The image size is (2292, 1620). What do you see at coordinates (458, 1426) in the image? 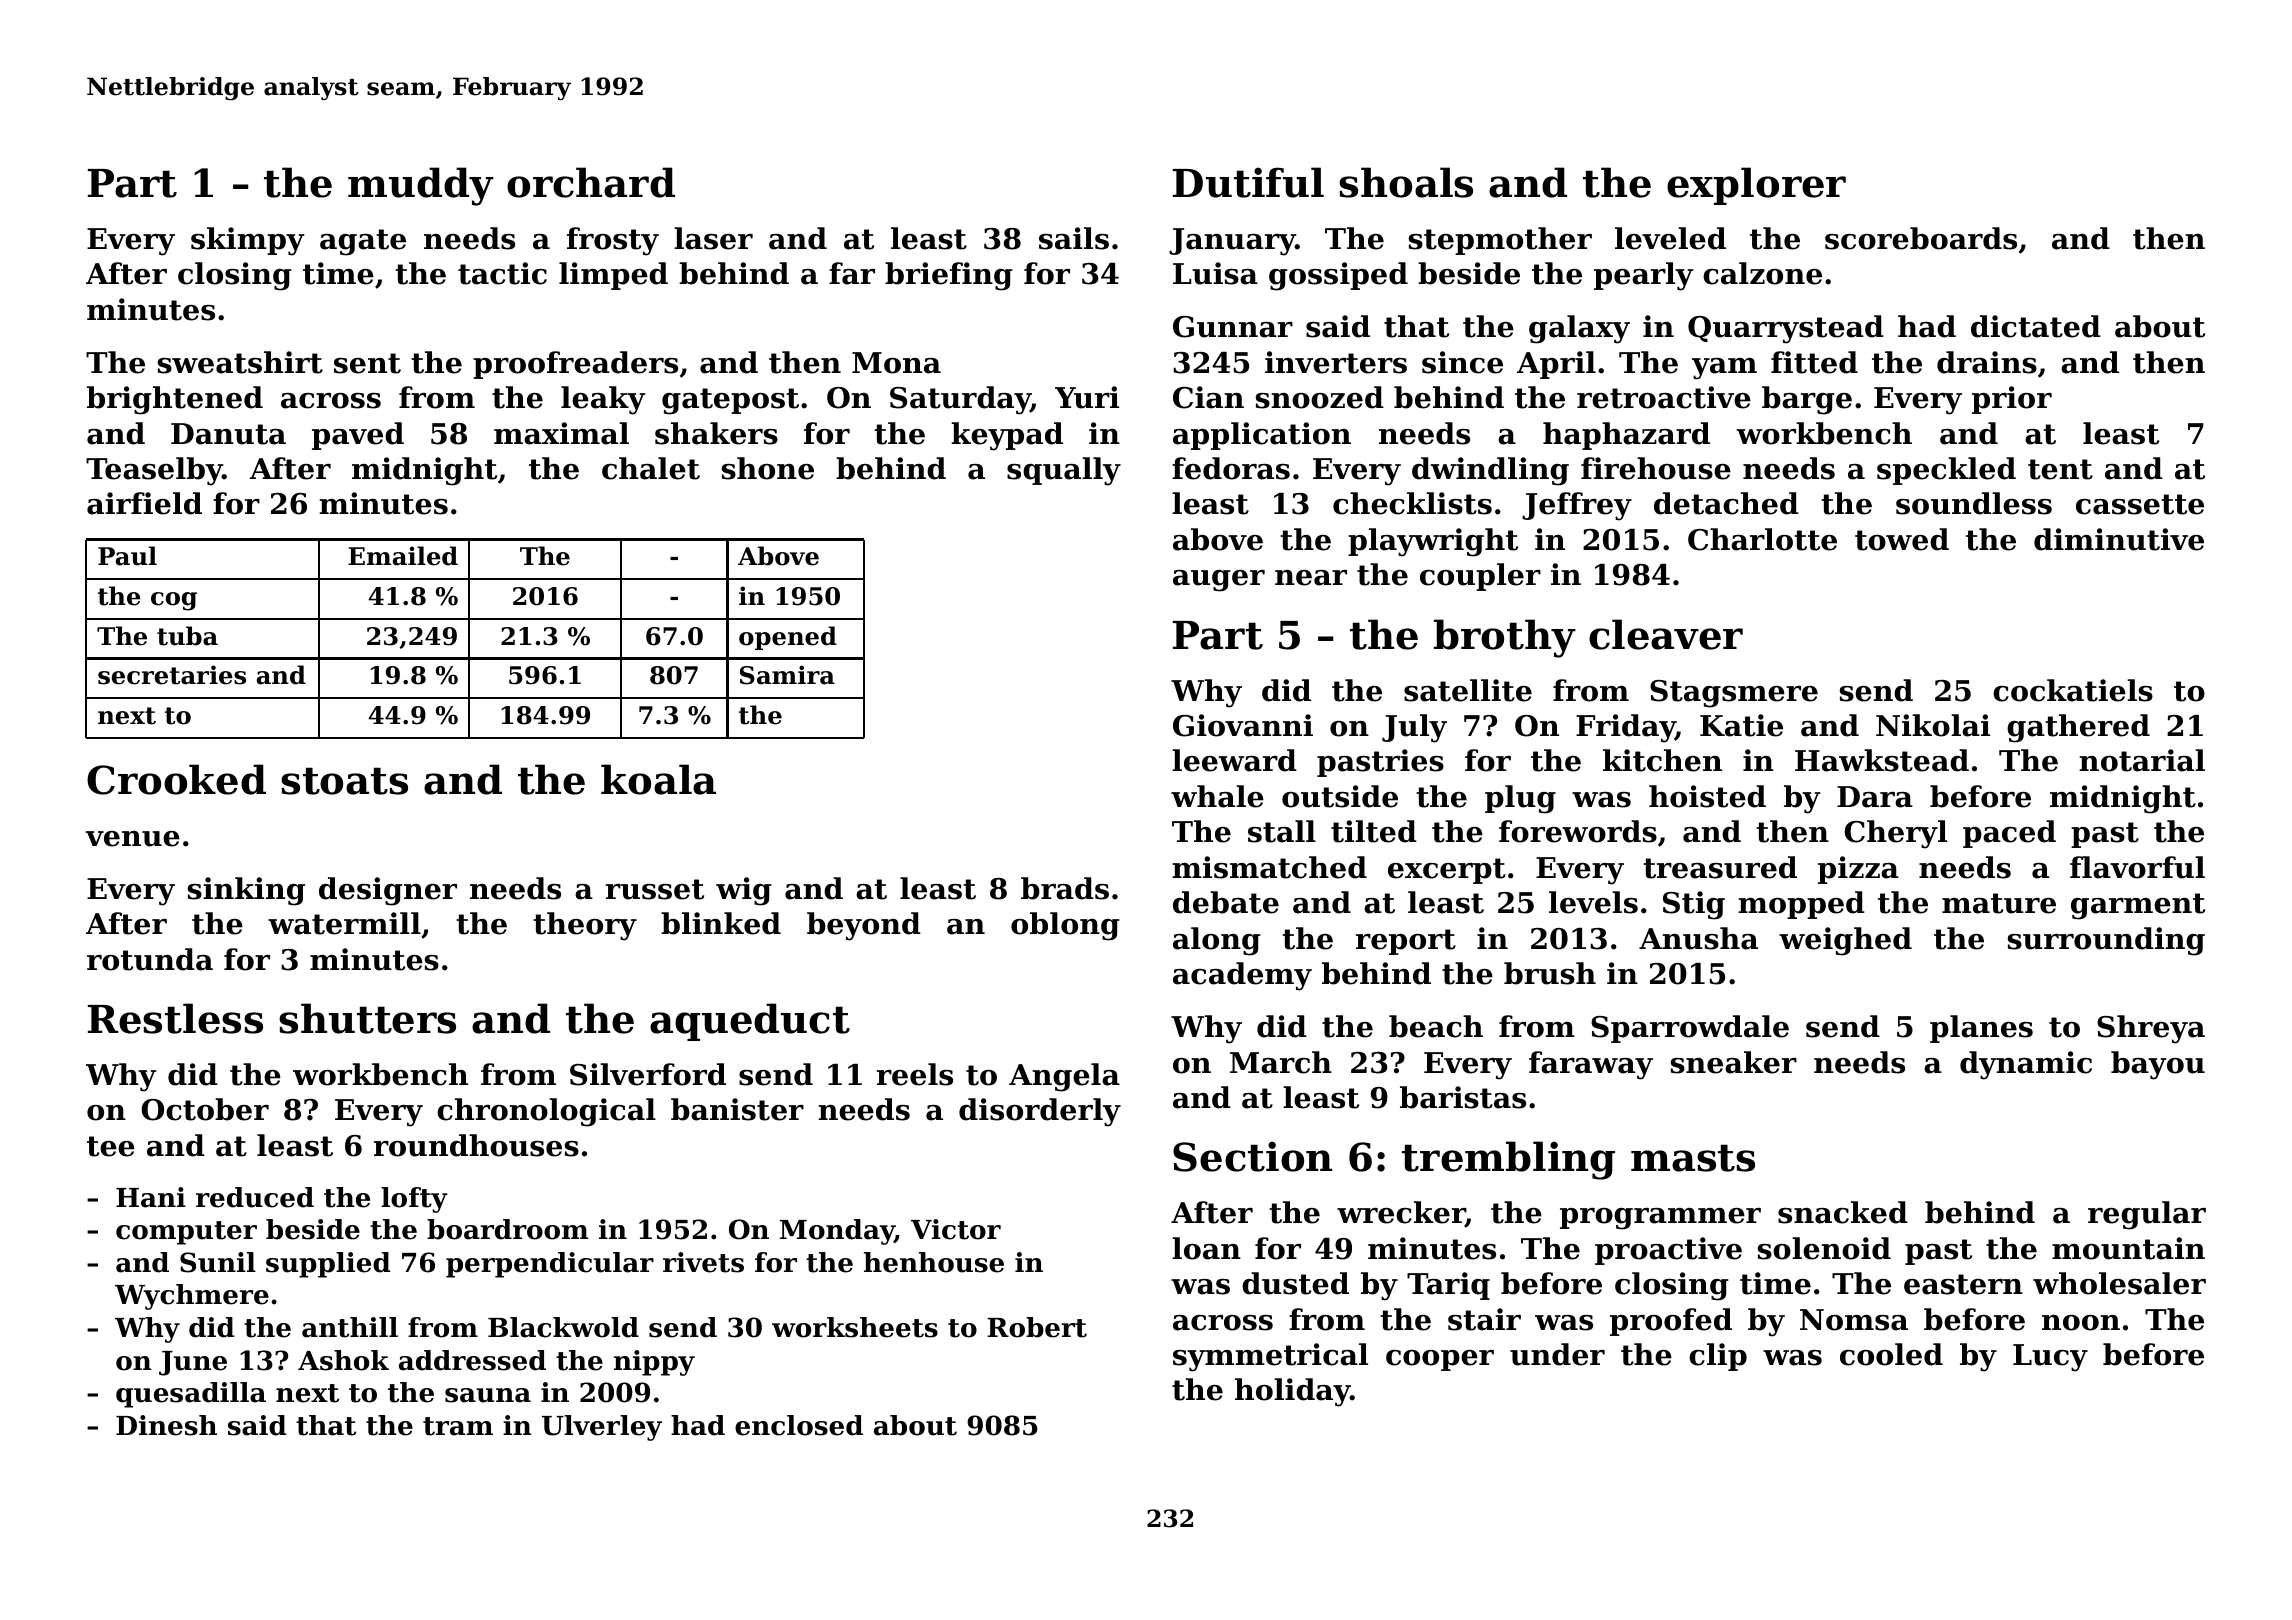
I see `tram` at bounding box center [458, 1426].
